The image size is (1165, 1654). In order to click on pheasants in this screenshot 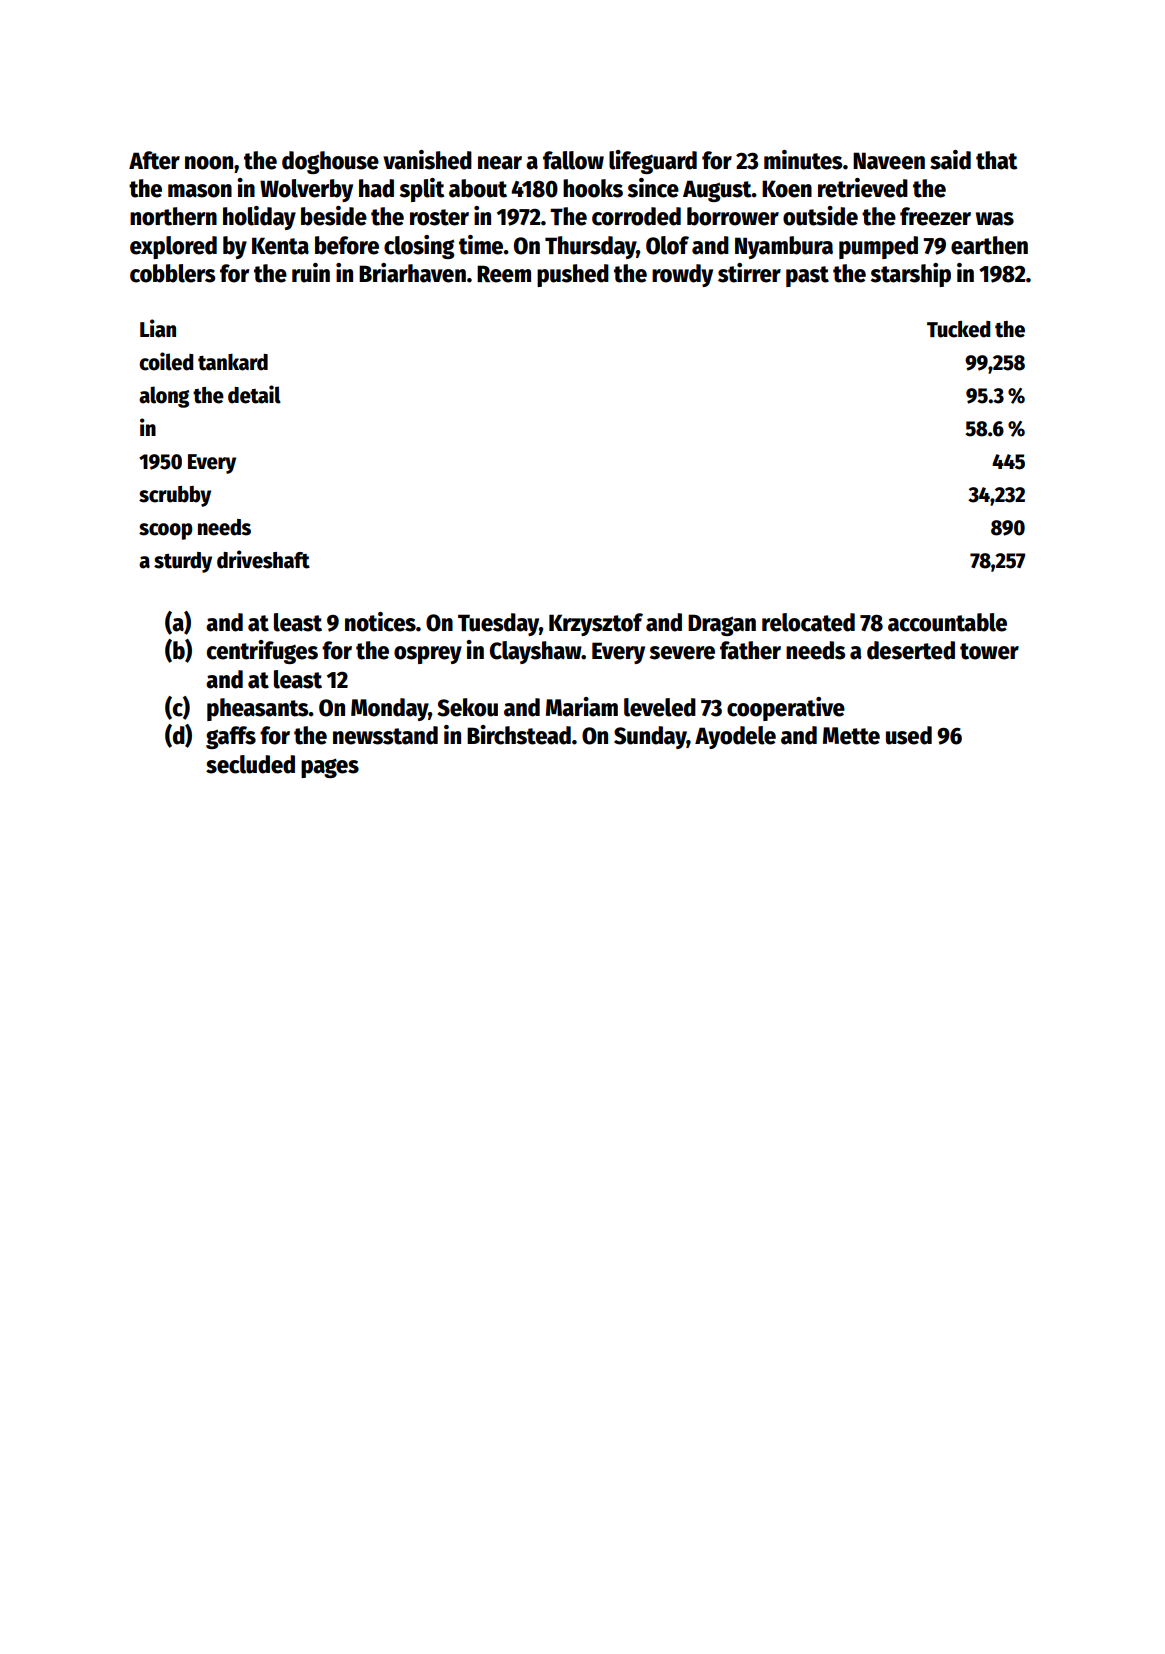, I will do `click(258, 709)`.
